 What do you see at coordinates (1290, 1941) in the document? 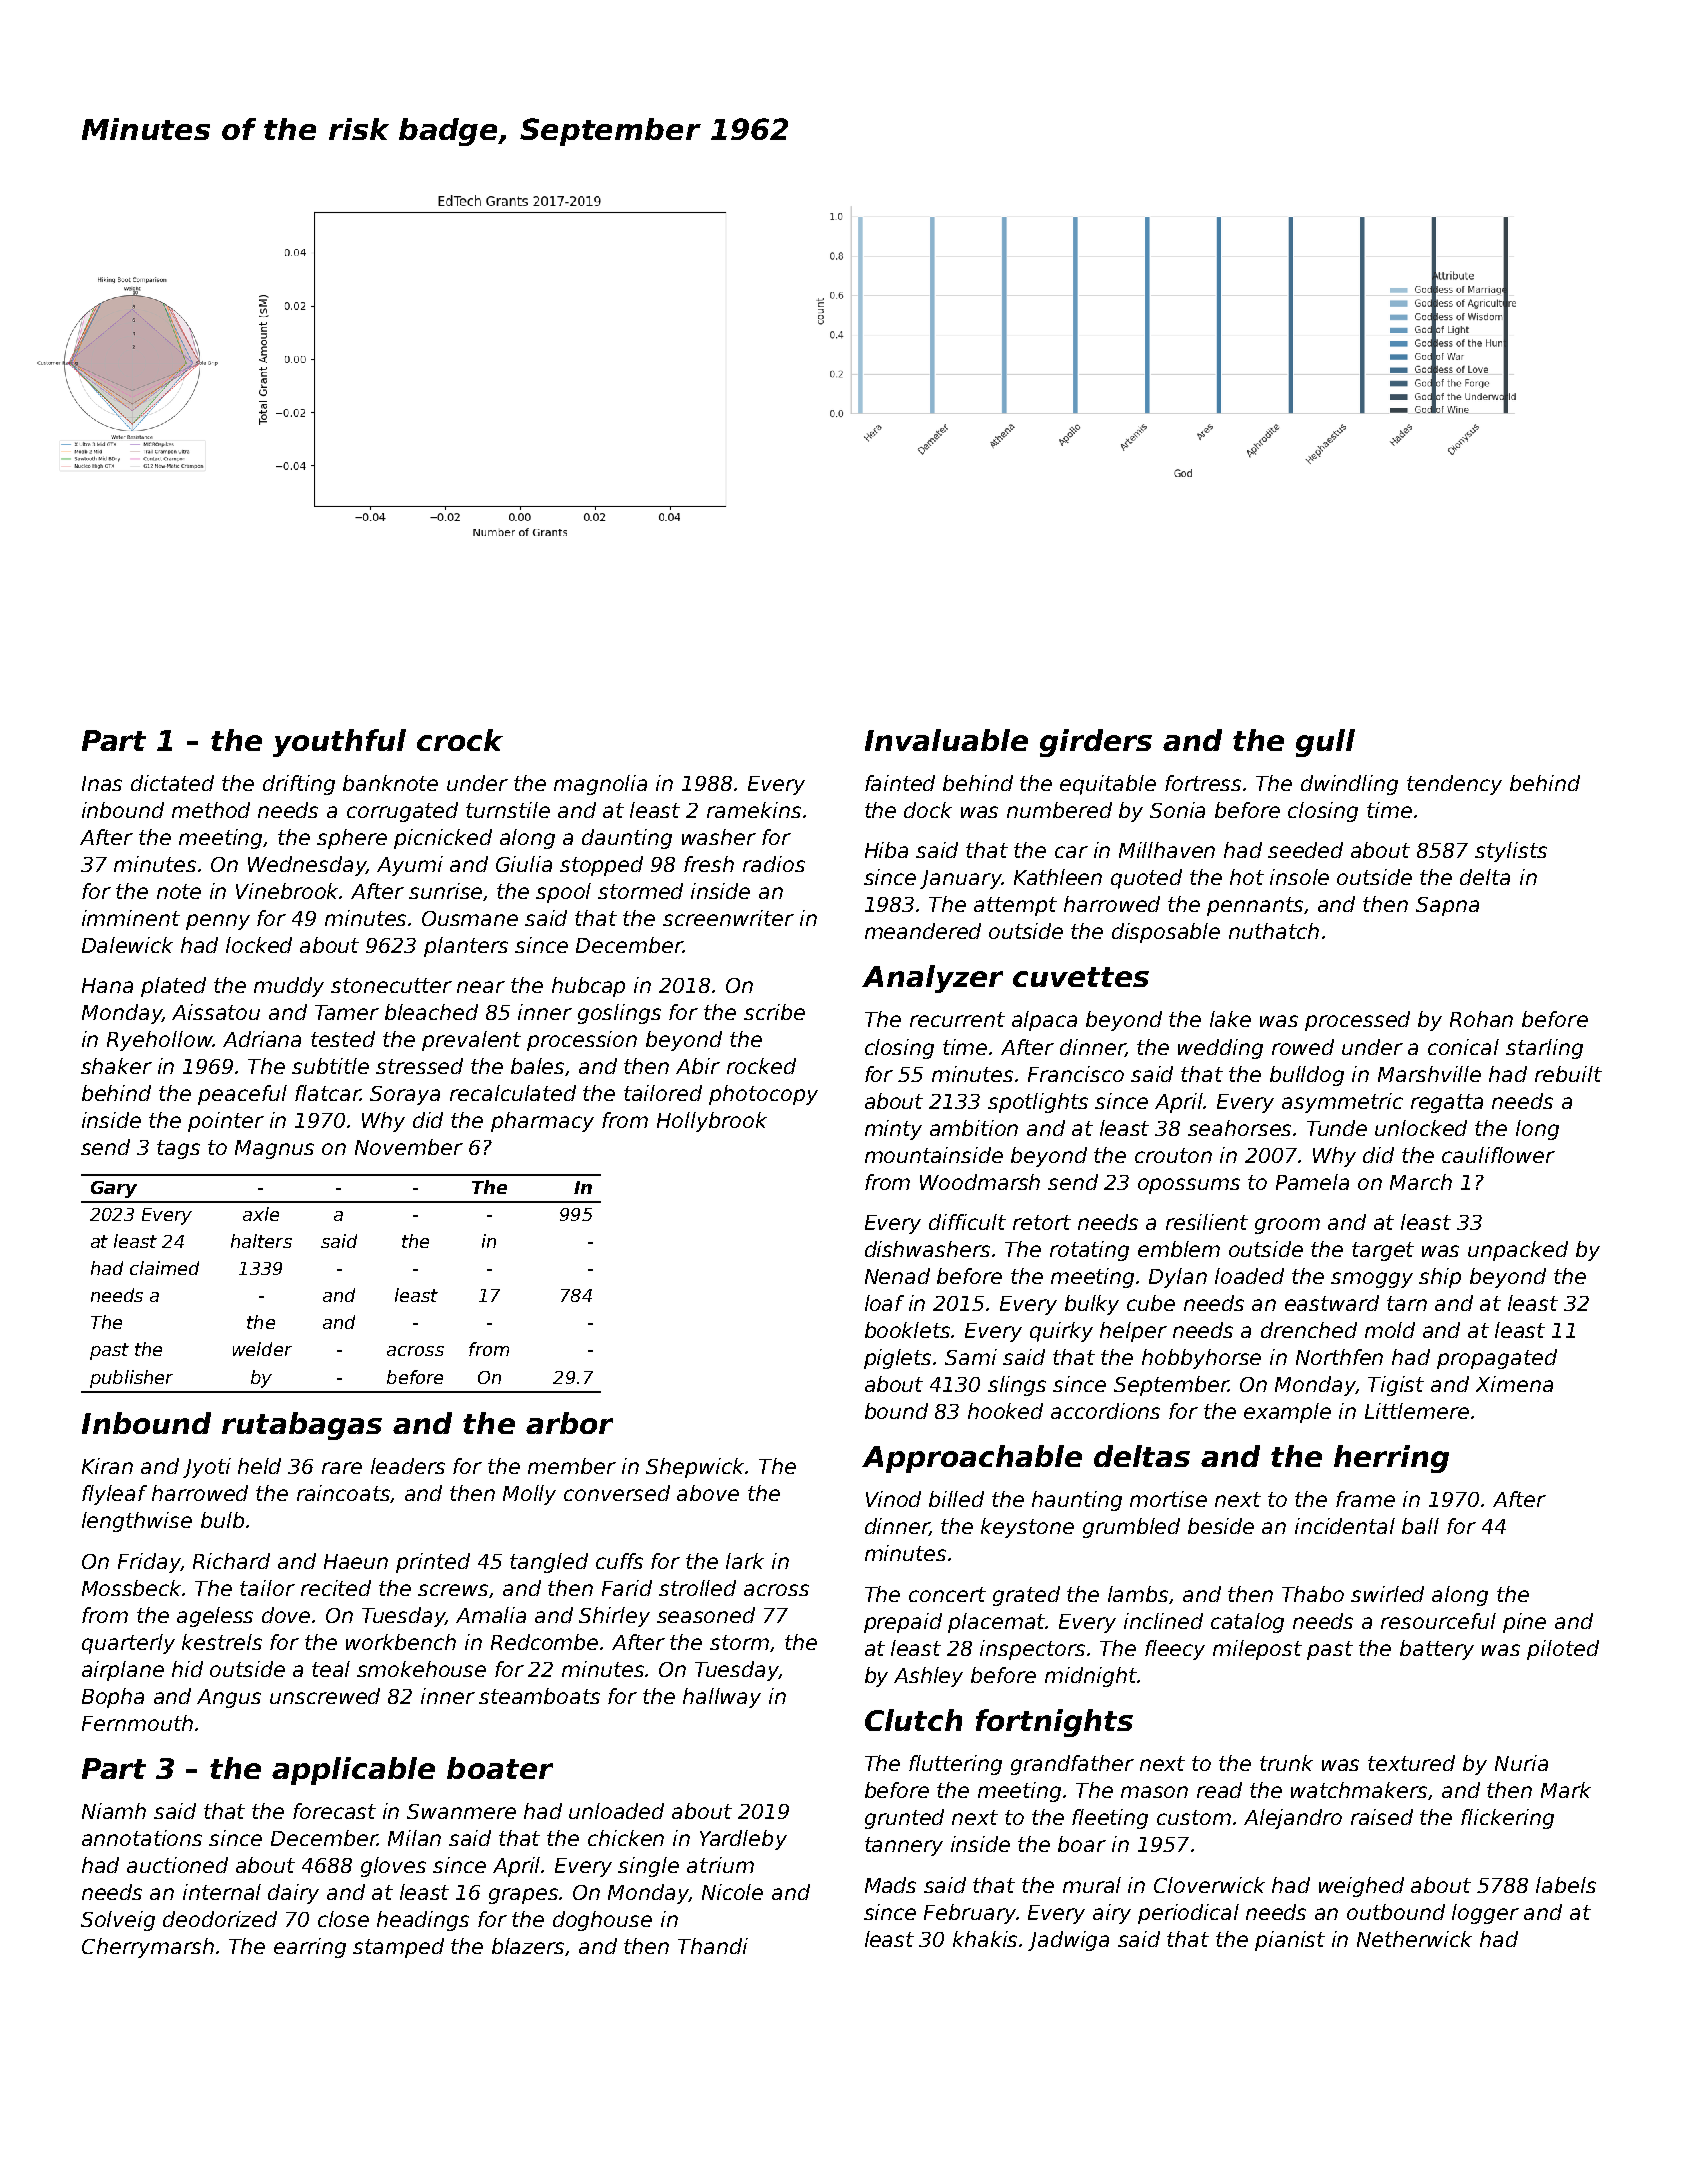
I see `pianist` at bounding box center [1290, 1941].
